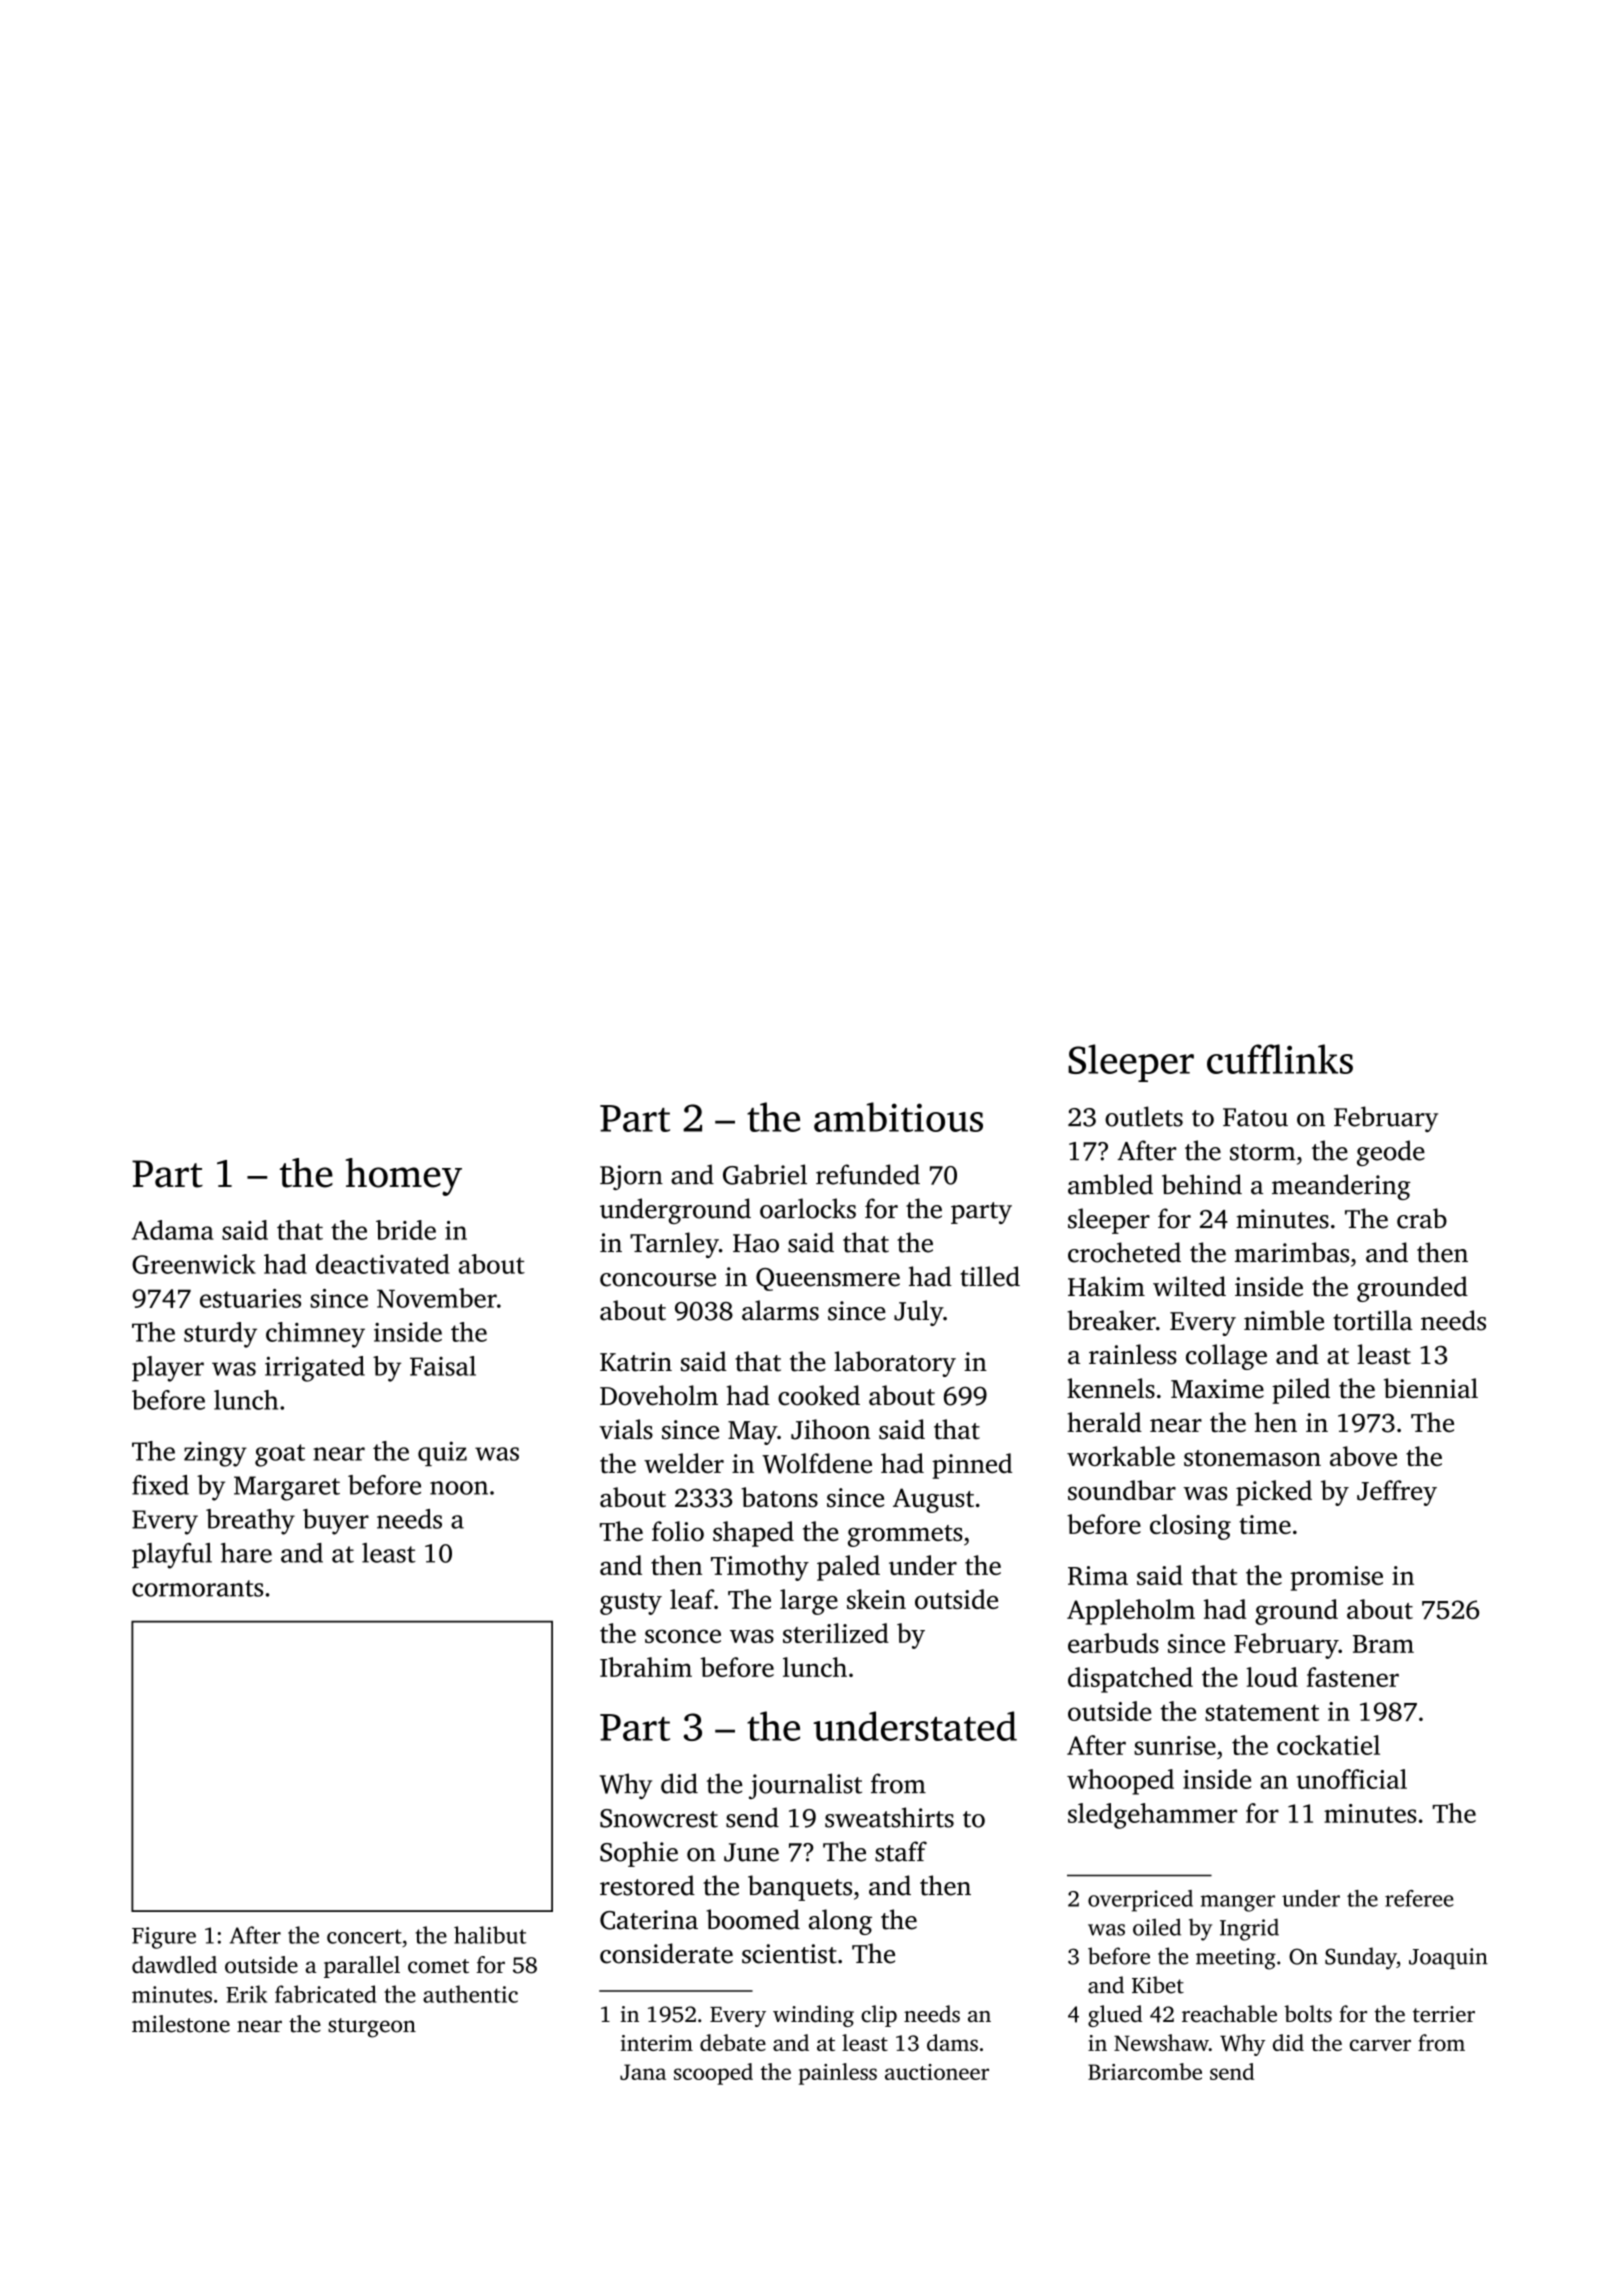 Image resolution: width=1620 pixels, height=2292 pixels. What do you see at coordinates (646, 1667) in the screenshot?
I see `Ibrahim` at bounding box center [646, 1667].
